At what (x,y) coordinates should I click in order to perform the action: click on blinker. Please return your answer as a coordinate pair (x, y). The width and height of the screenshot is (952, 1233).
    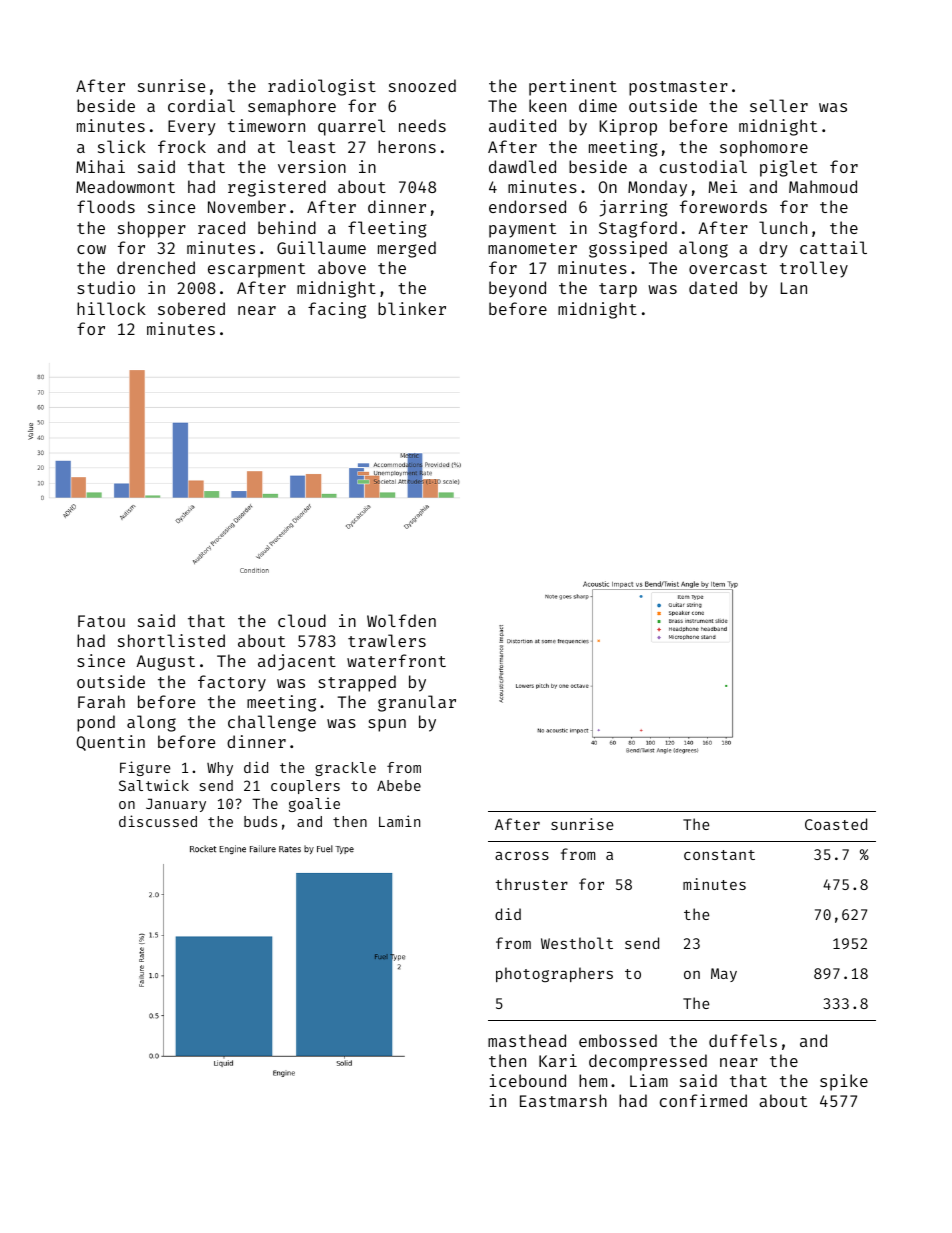
    Looking at the image, I should click on (412, 308).
